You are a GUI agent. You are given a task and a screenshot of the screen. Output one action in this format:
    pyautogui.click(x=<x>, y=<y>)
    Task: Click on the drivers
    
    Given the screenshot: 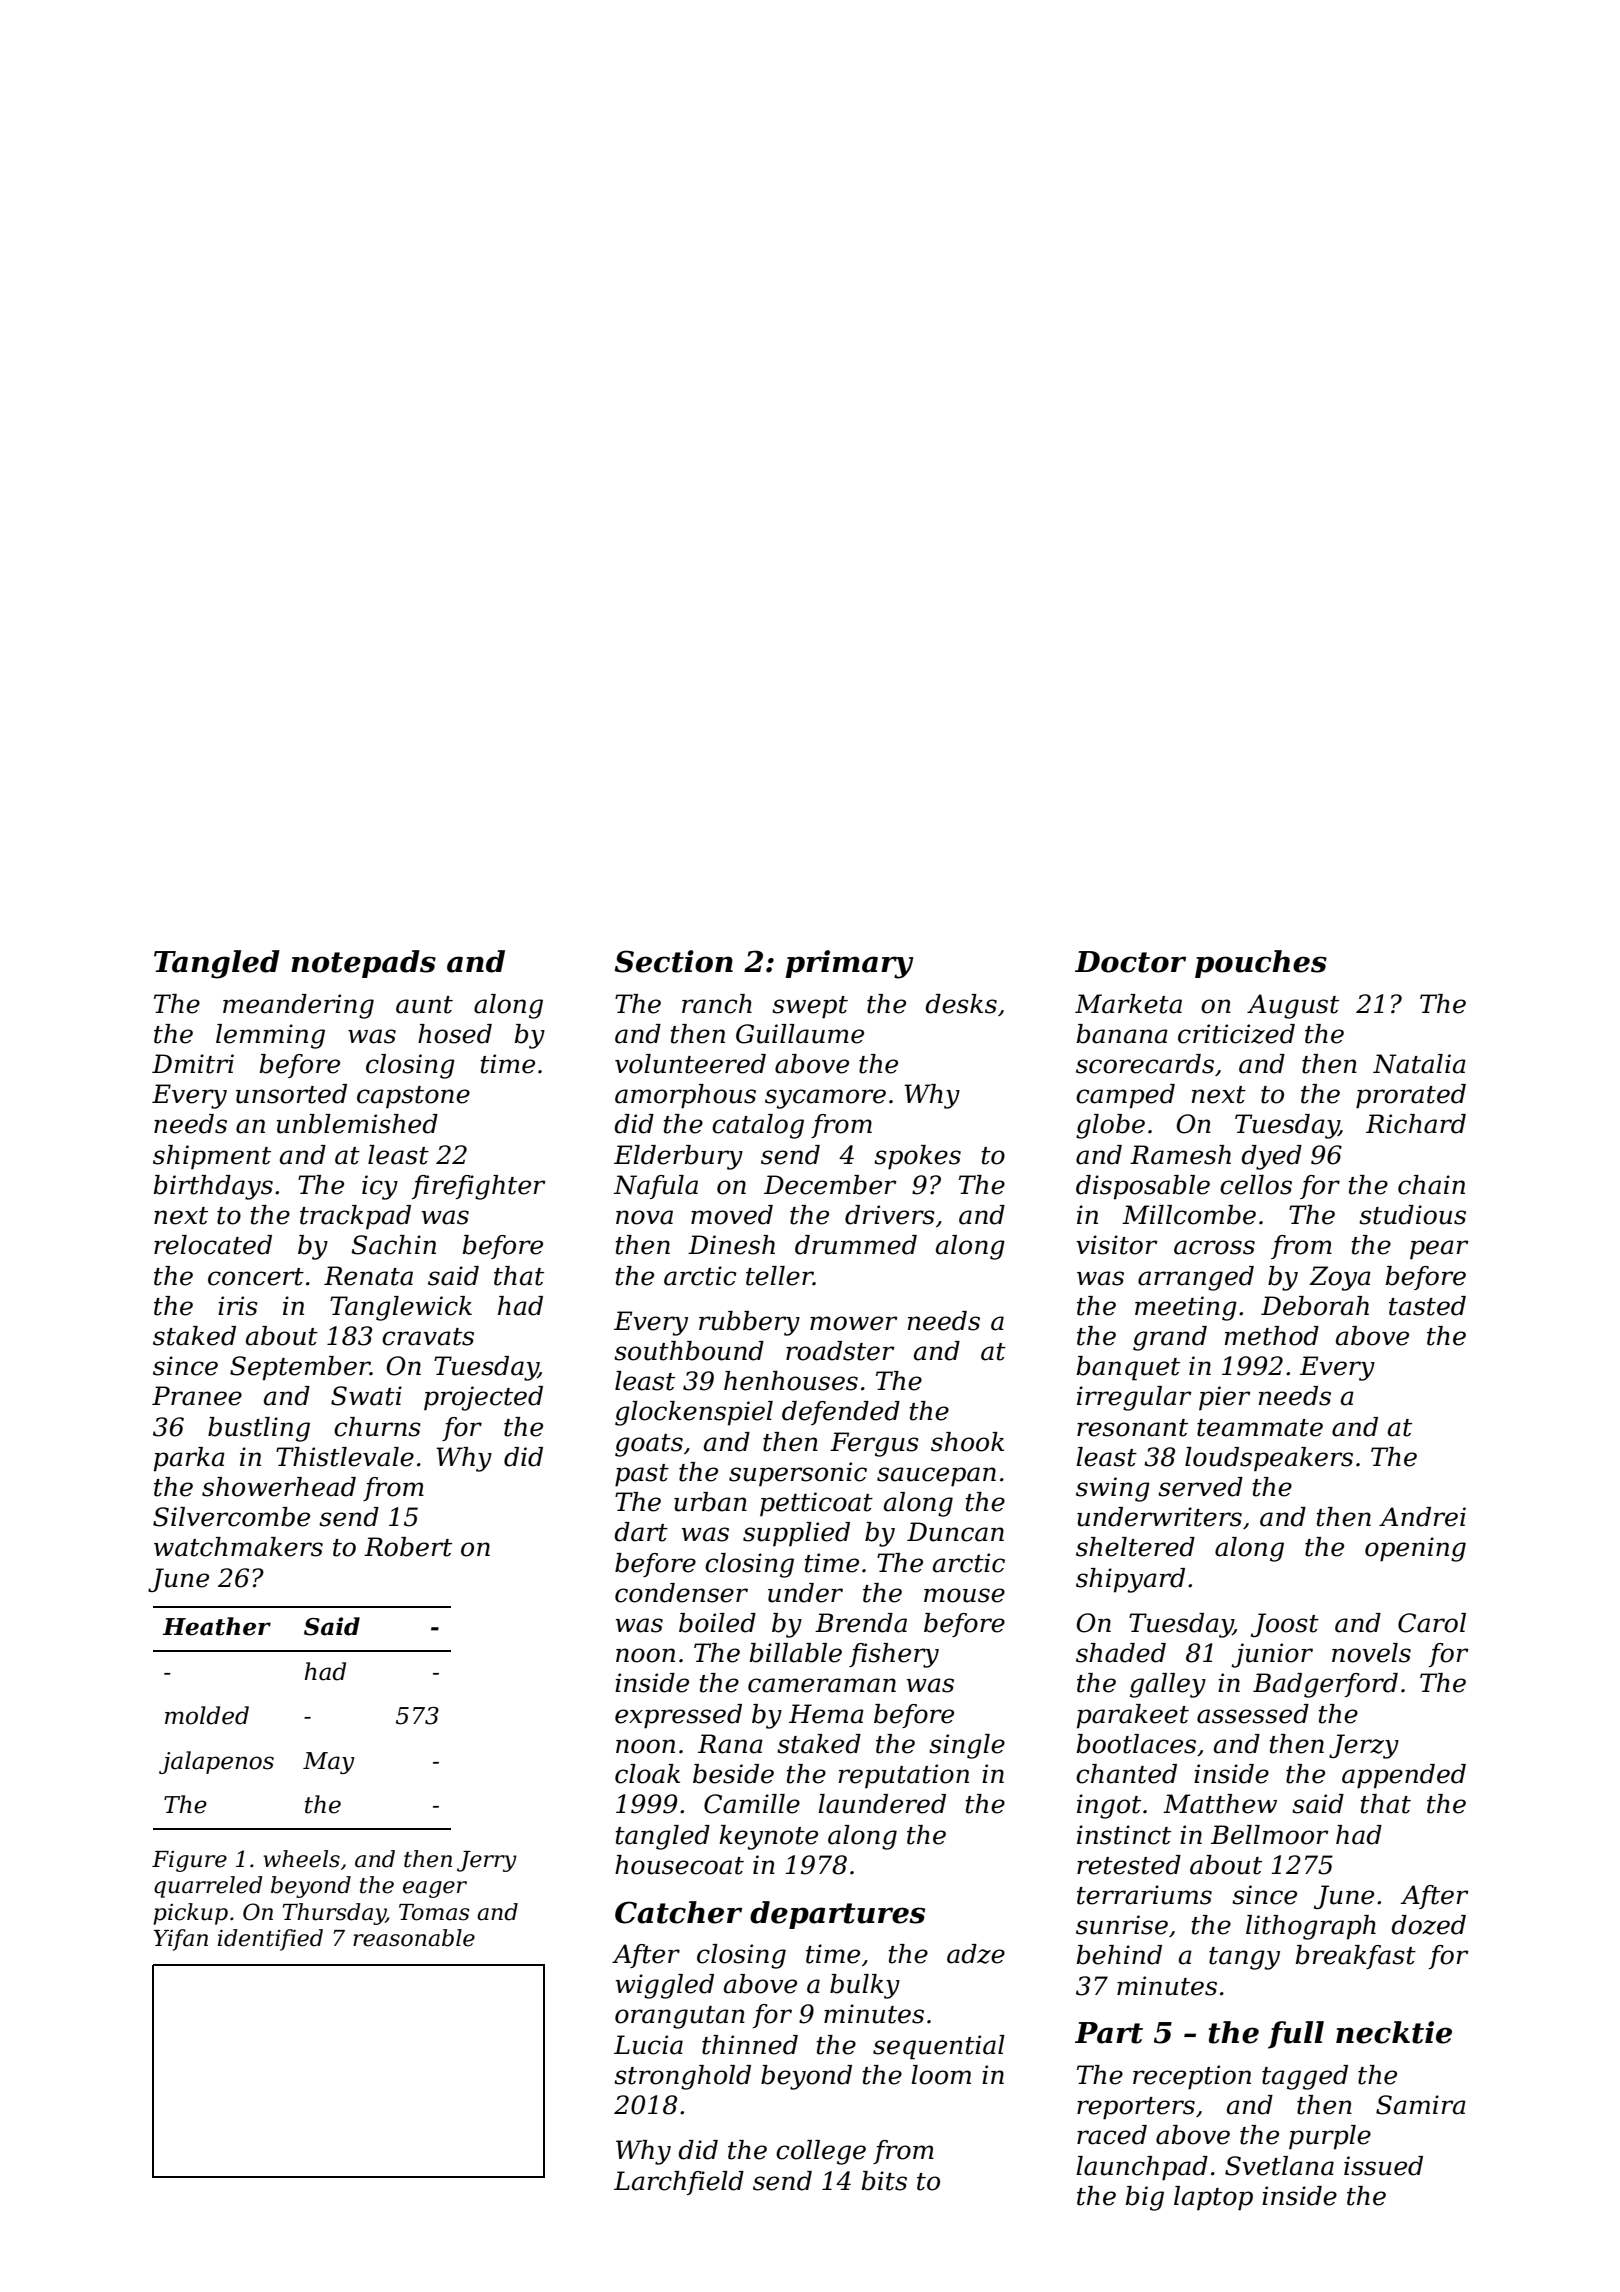 What is the action you would take?
    pyautogui.click(x=890, y=1215)
